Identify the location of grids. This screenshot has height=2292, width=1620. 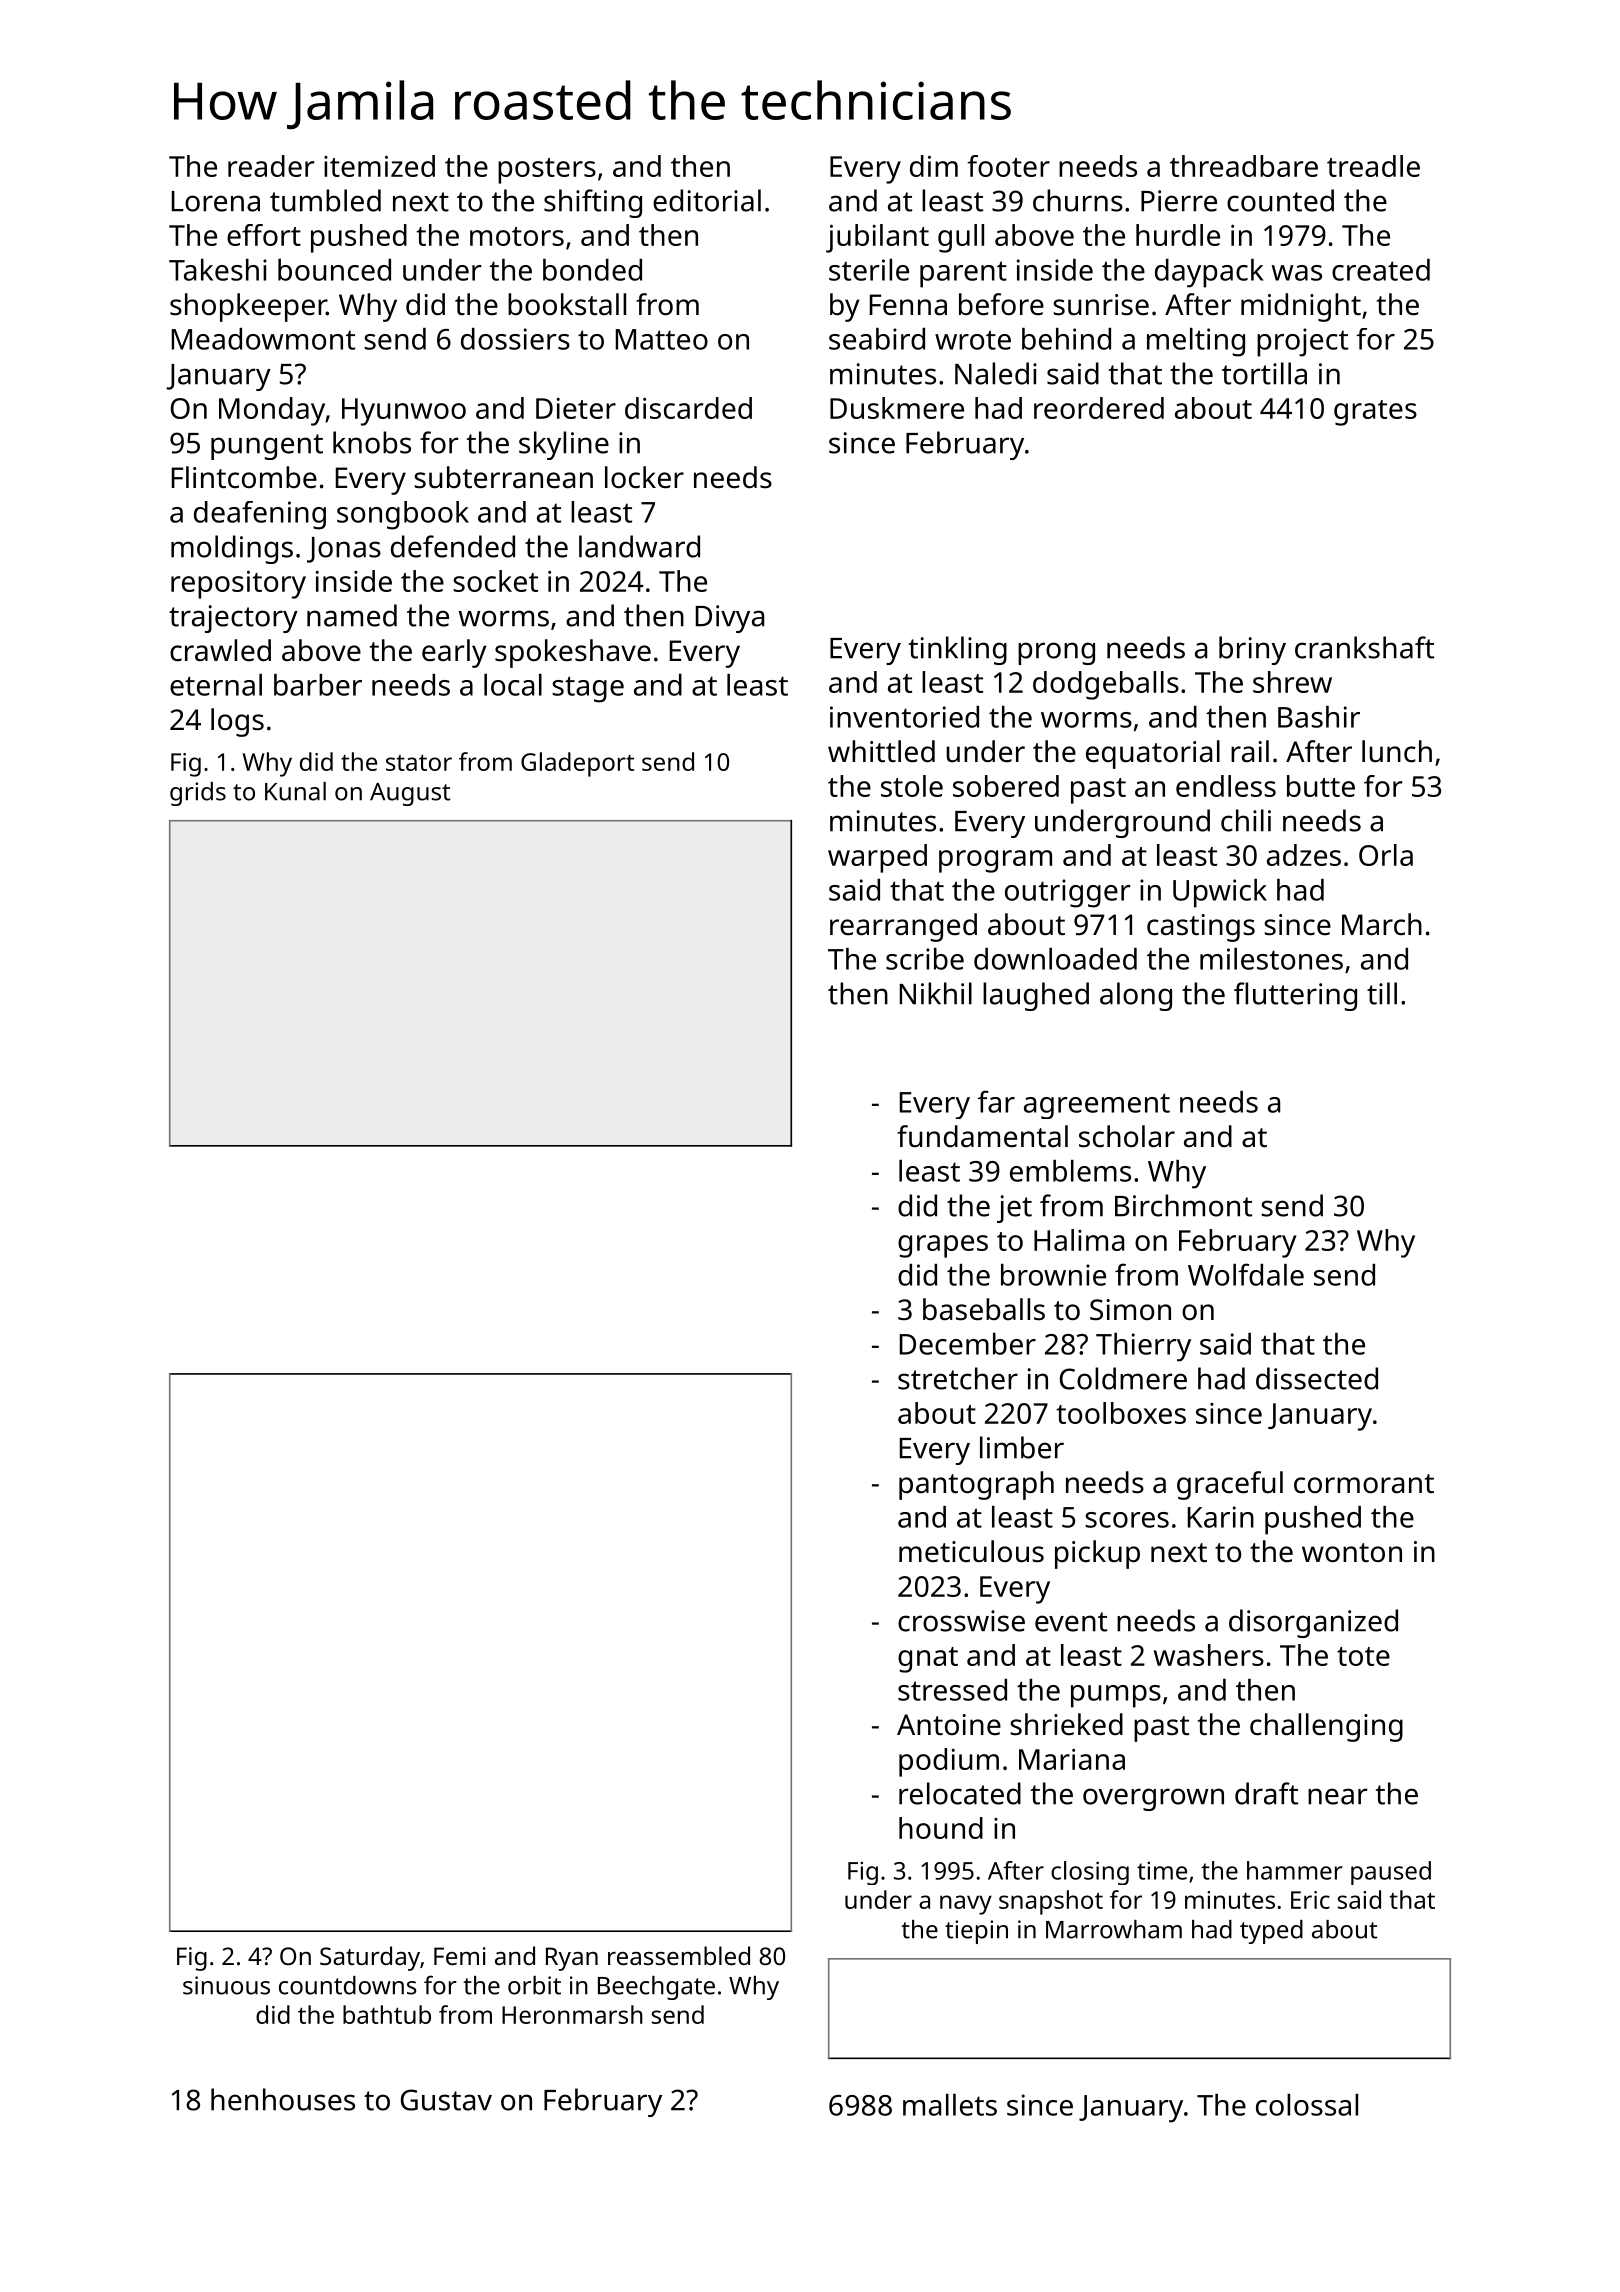
(198, 794).
